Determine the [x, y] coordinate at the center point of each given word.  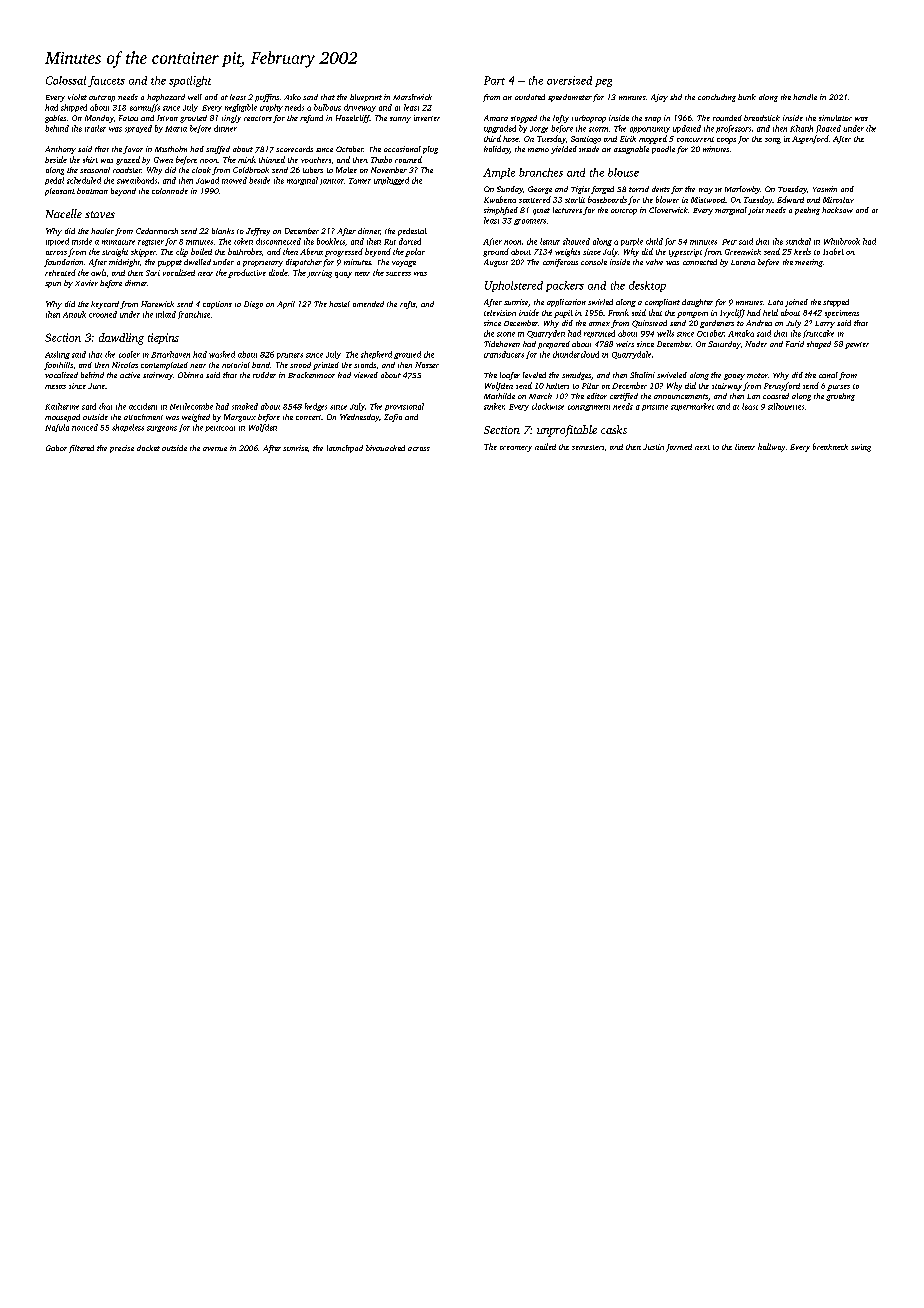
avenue [215, 449]
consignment [589, 408]
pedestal [412, 232]
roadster [127, 170]
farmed [679, 448]
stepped [836, 303]
